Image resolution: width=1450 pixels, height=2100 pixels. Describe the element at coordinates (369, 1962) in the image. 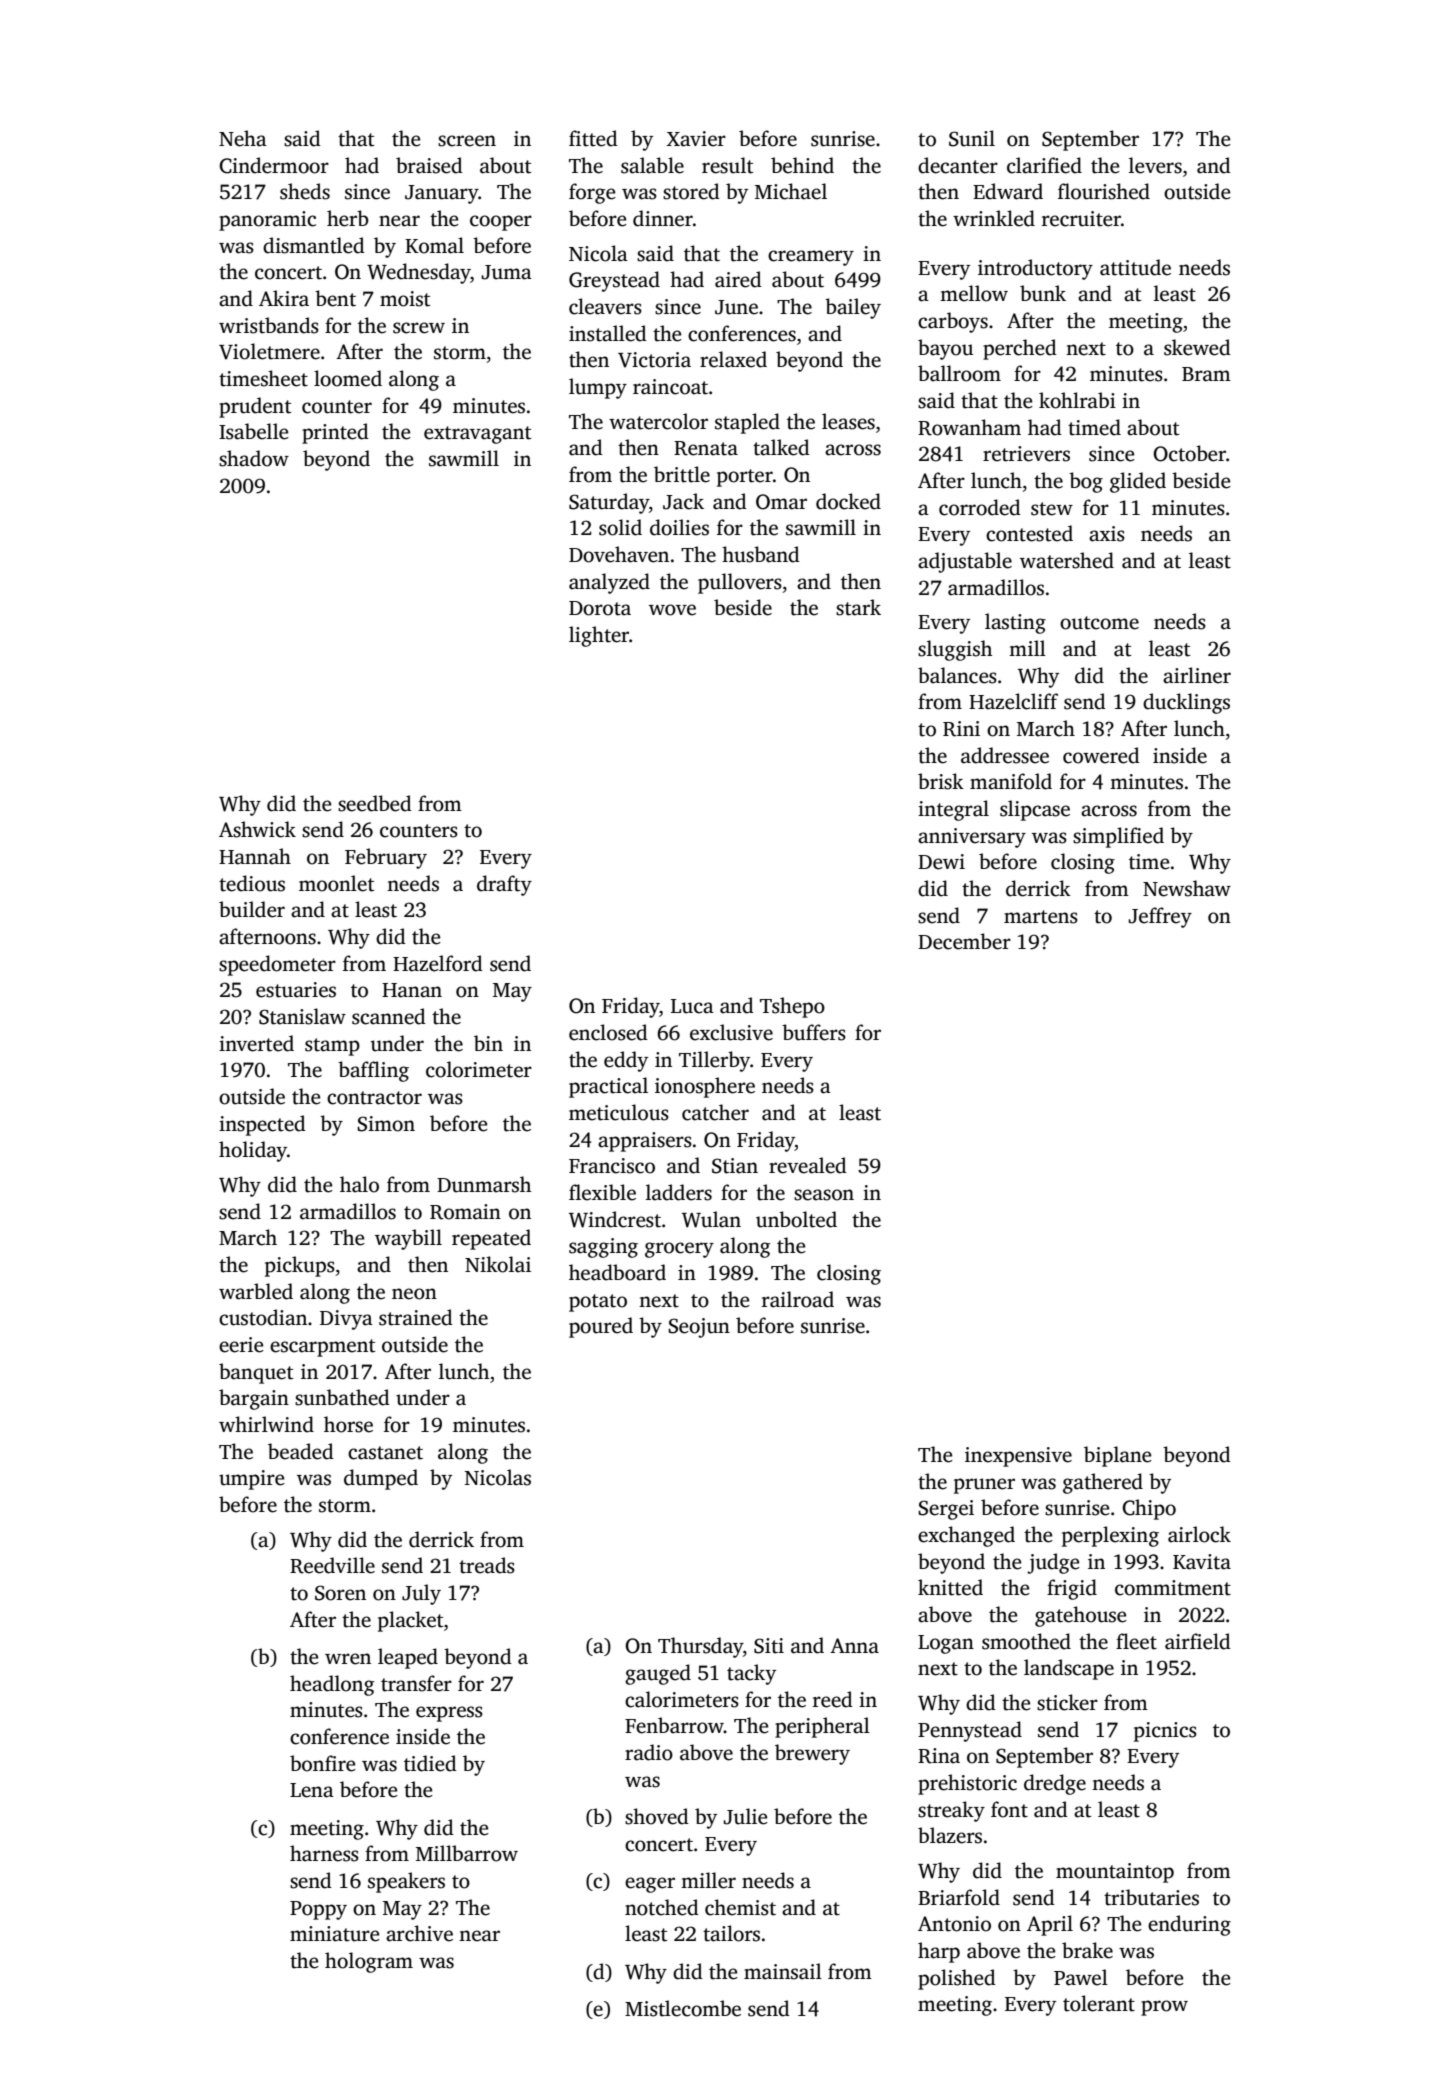

I see `hologram` at that location.
